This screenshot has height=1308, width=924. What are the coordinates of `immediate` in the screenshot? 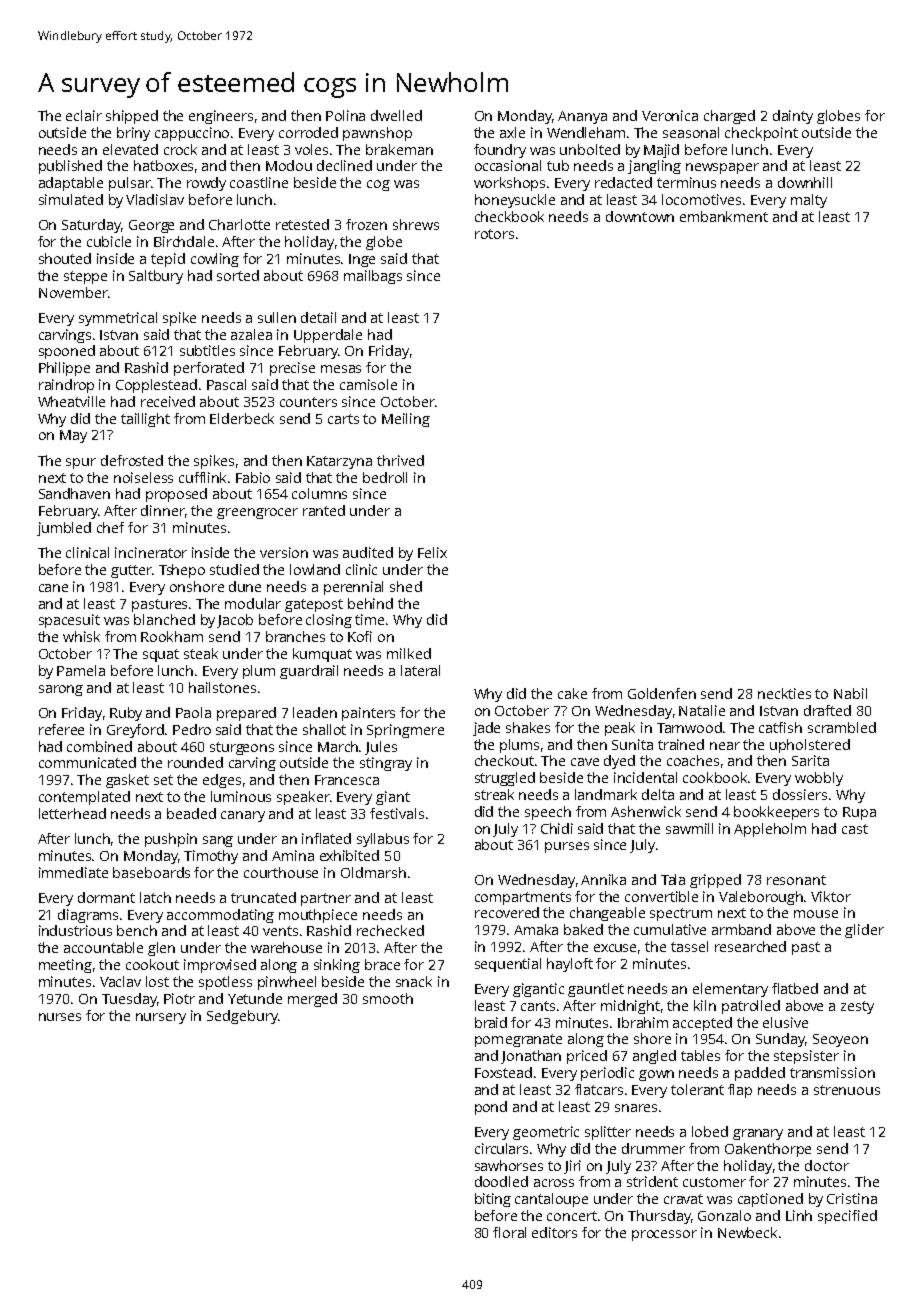 It's located at (73, 872).
